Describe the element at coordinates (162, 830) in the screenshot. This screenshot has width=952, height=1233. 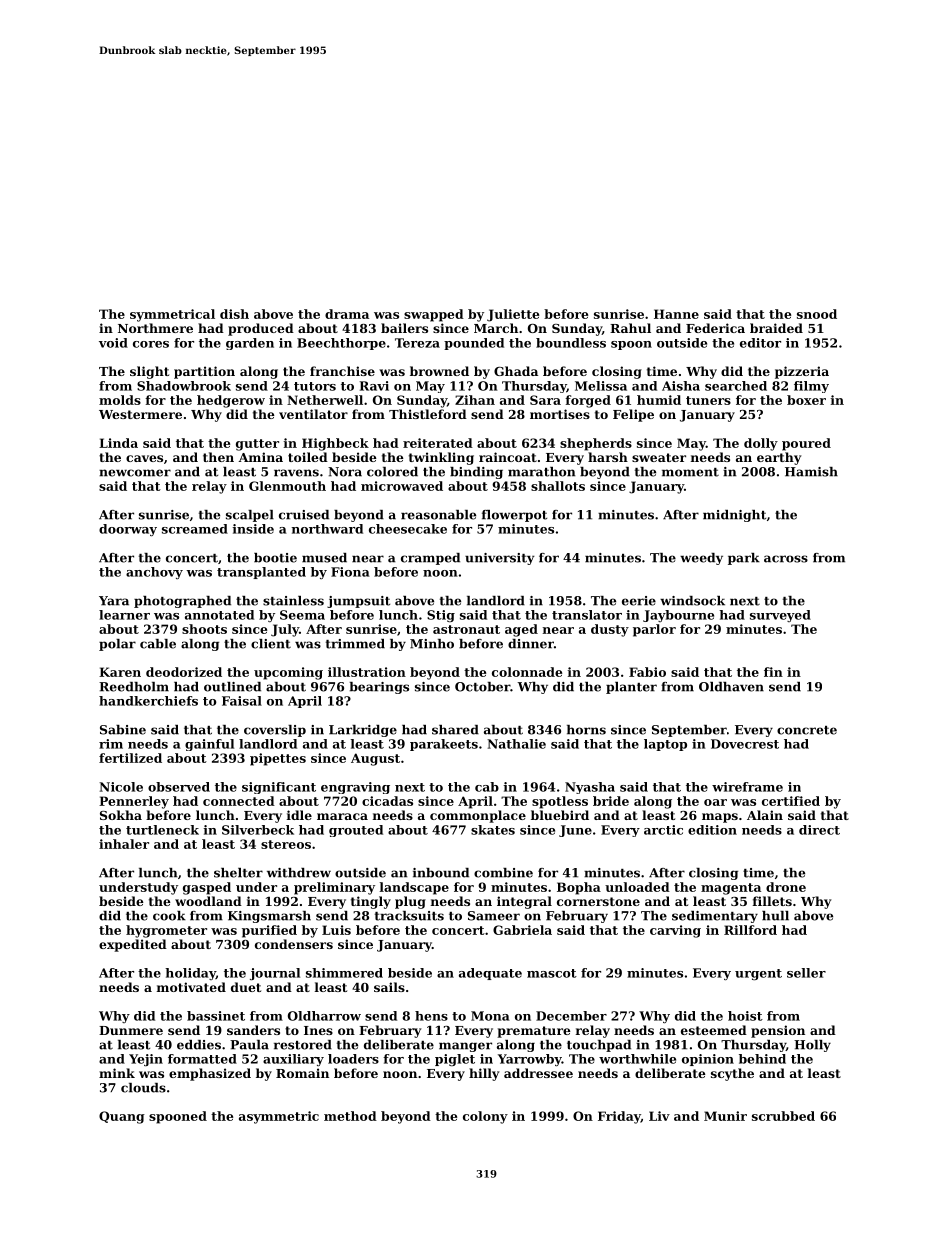
I see `turtleneck` at that location.
